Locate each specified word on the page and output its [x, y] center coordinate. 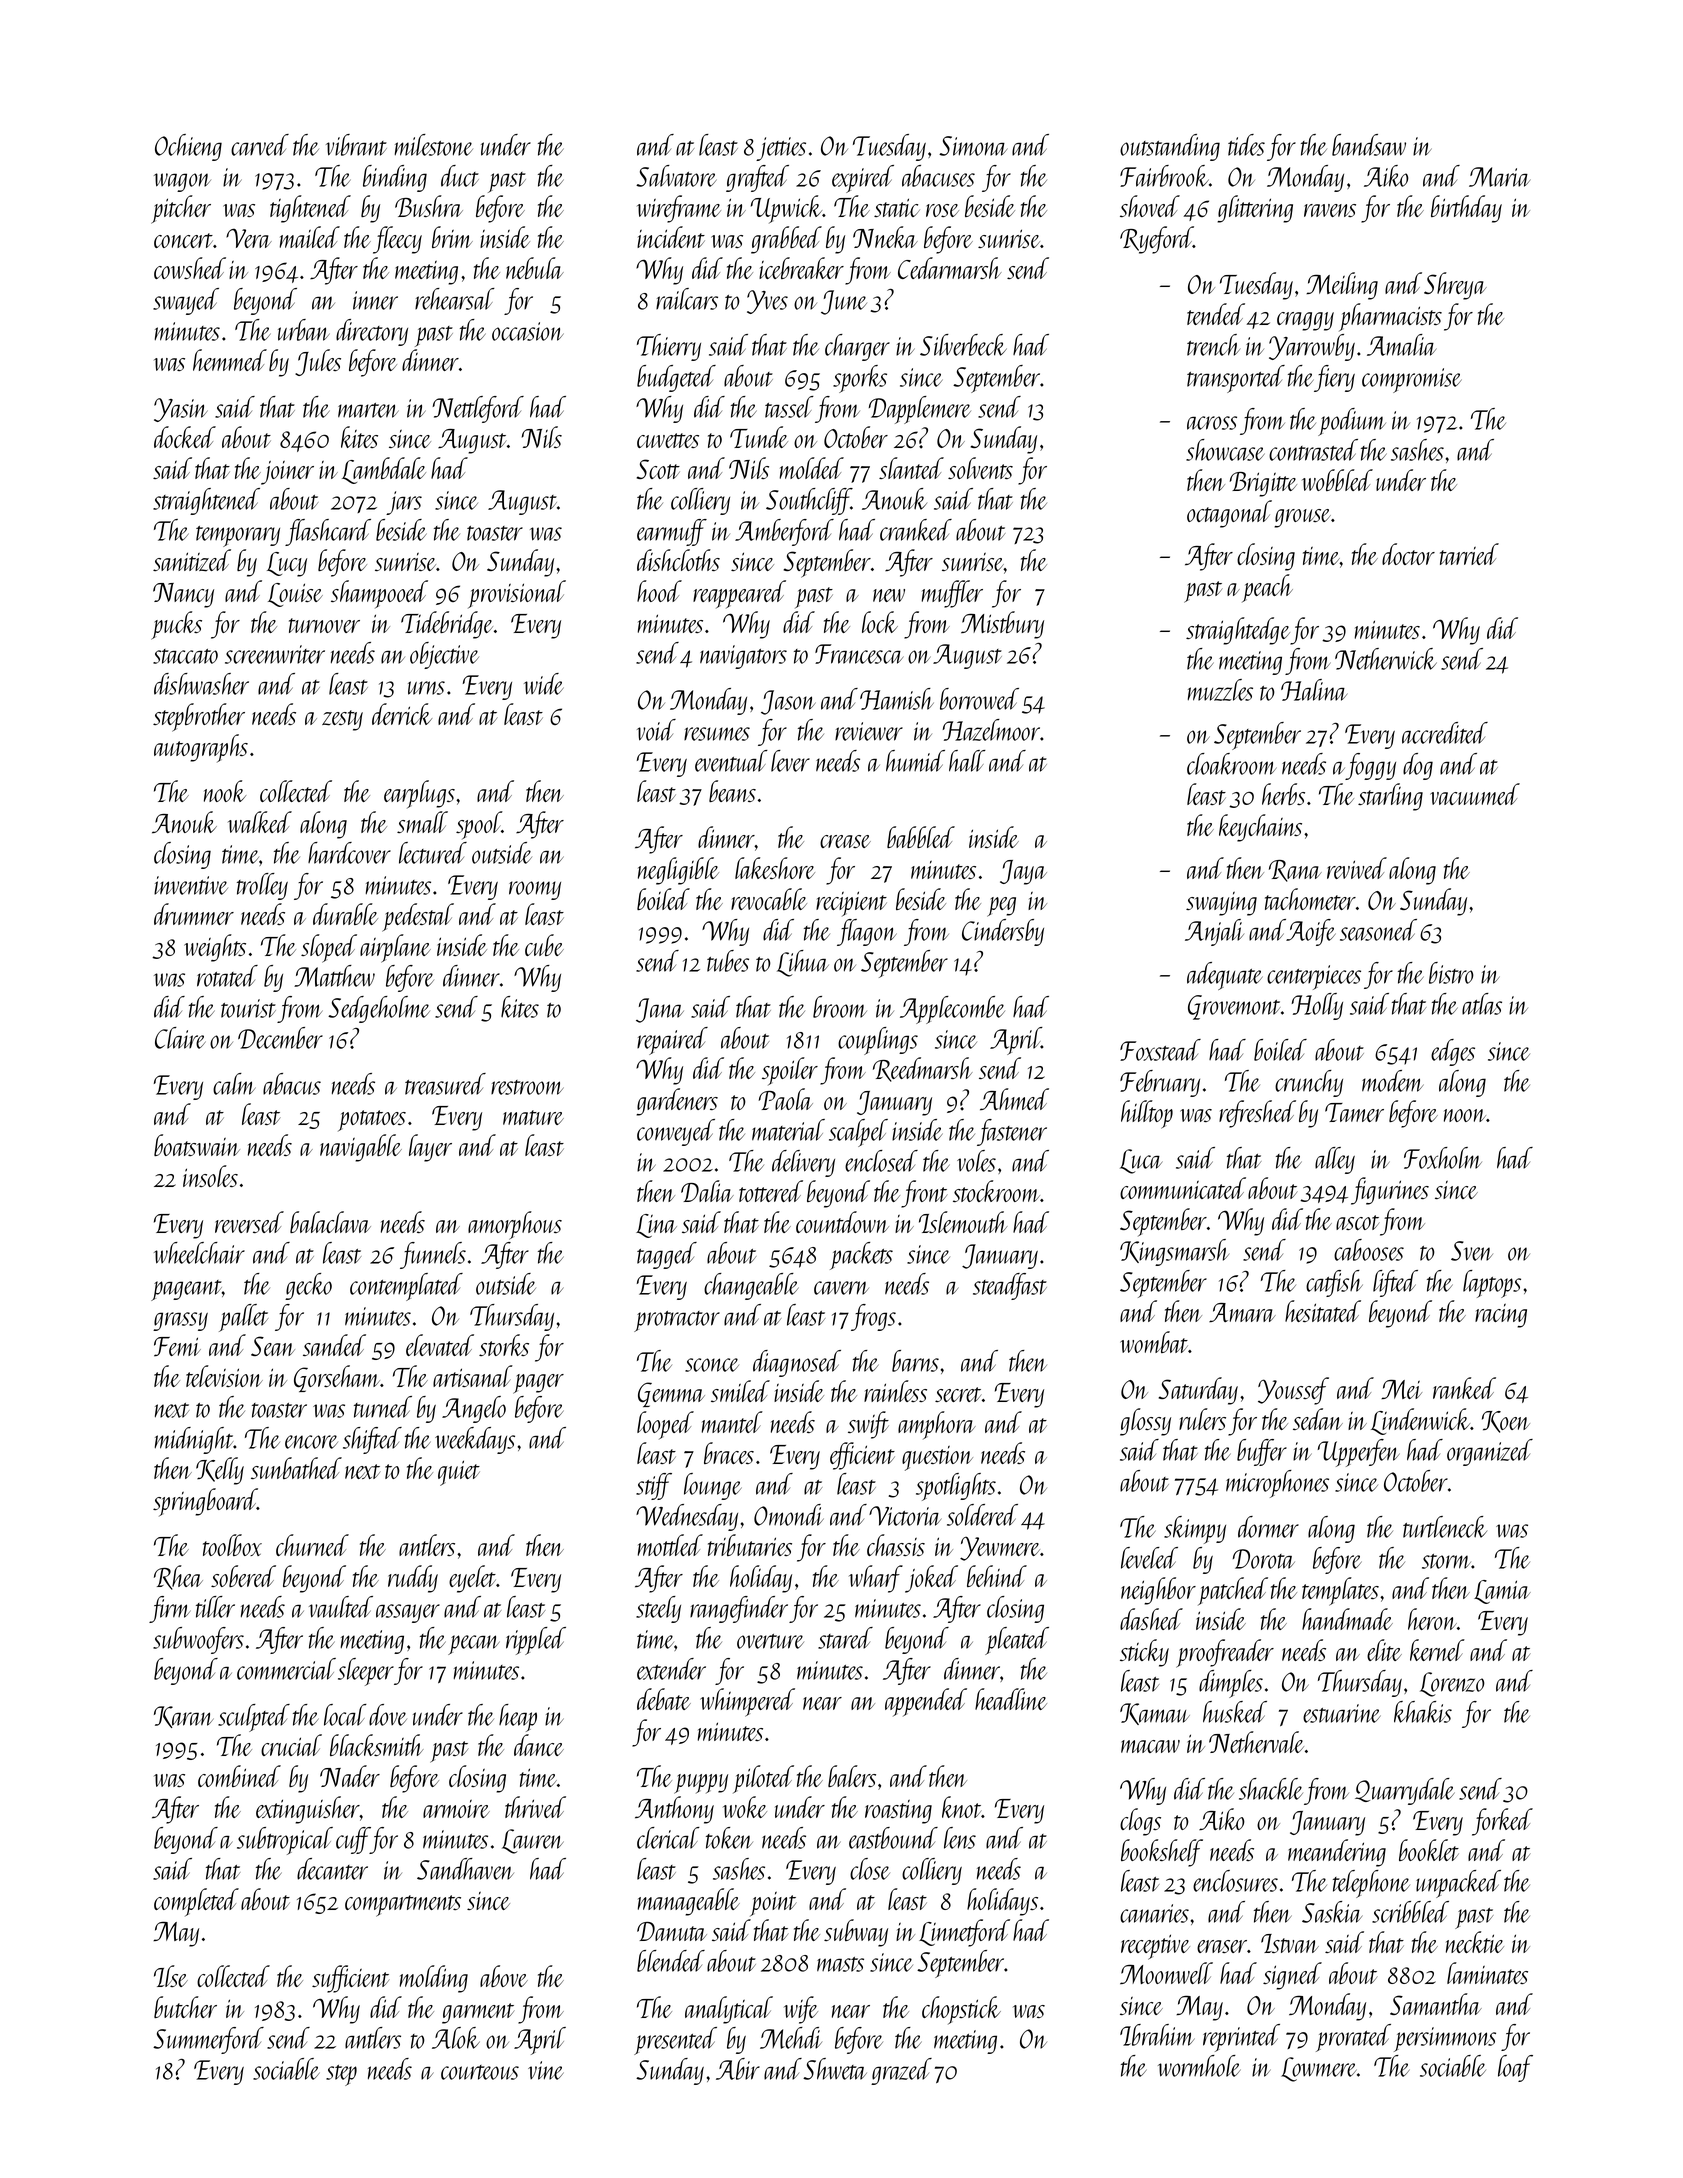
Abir [738, 2069]
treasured [445, 1084]
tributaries [750, 1545]
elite [1384, 1650]
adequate [1224, 976]
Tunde [759, 437]
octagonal [1229, 514]
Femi [177, 1347]
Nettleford [478, 409]
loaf [1515, 2068]
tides [1246, 145]
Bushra [429, 206]
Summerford [208, 2040]
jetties [781, 149]
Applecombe [952, 1010]
